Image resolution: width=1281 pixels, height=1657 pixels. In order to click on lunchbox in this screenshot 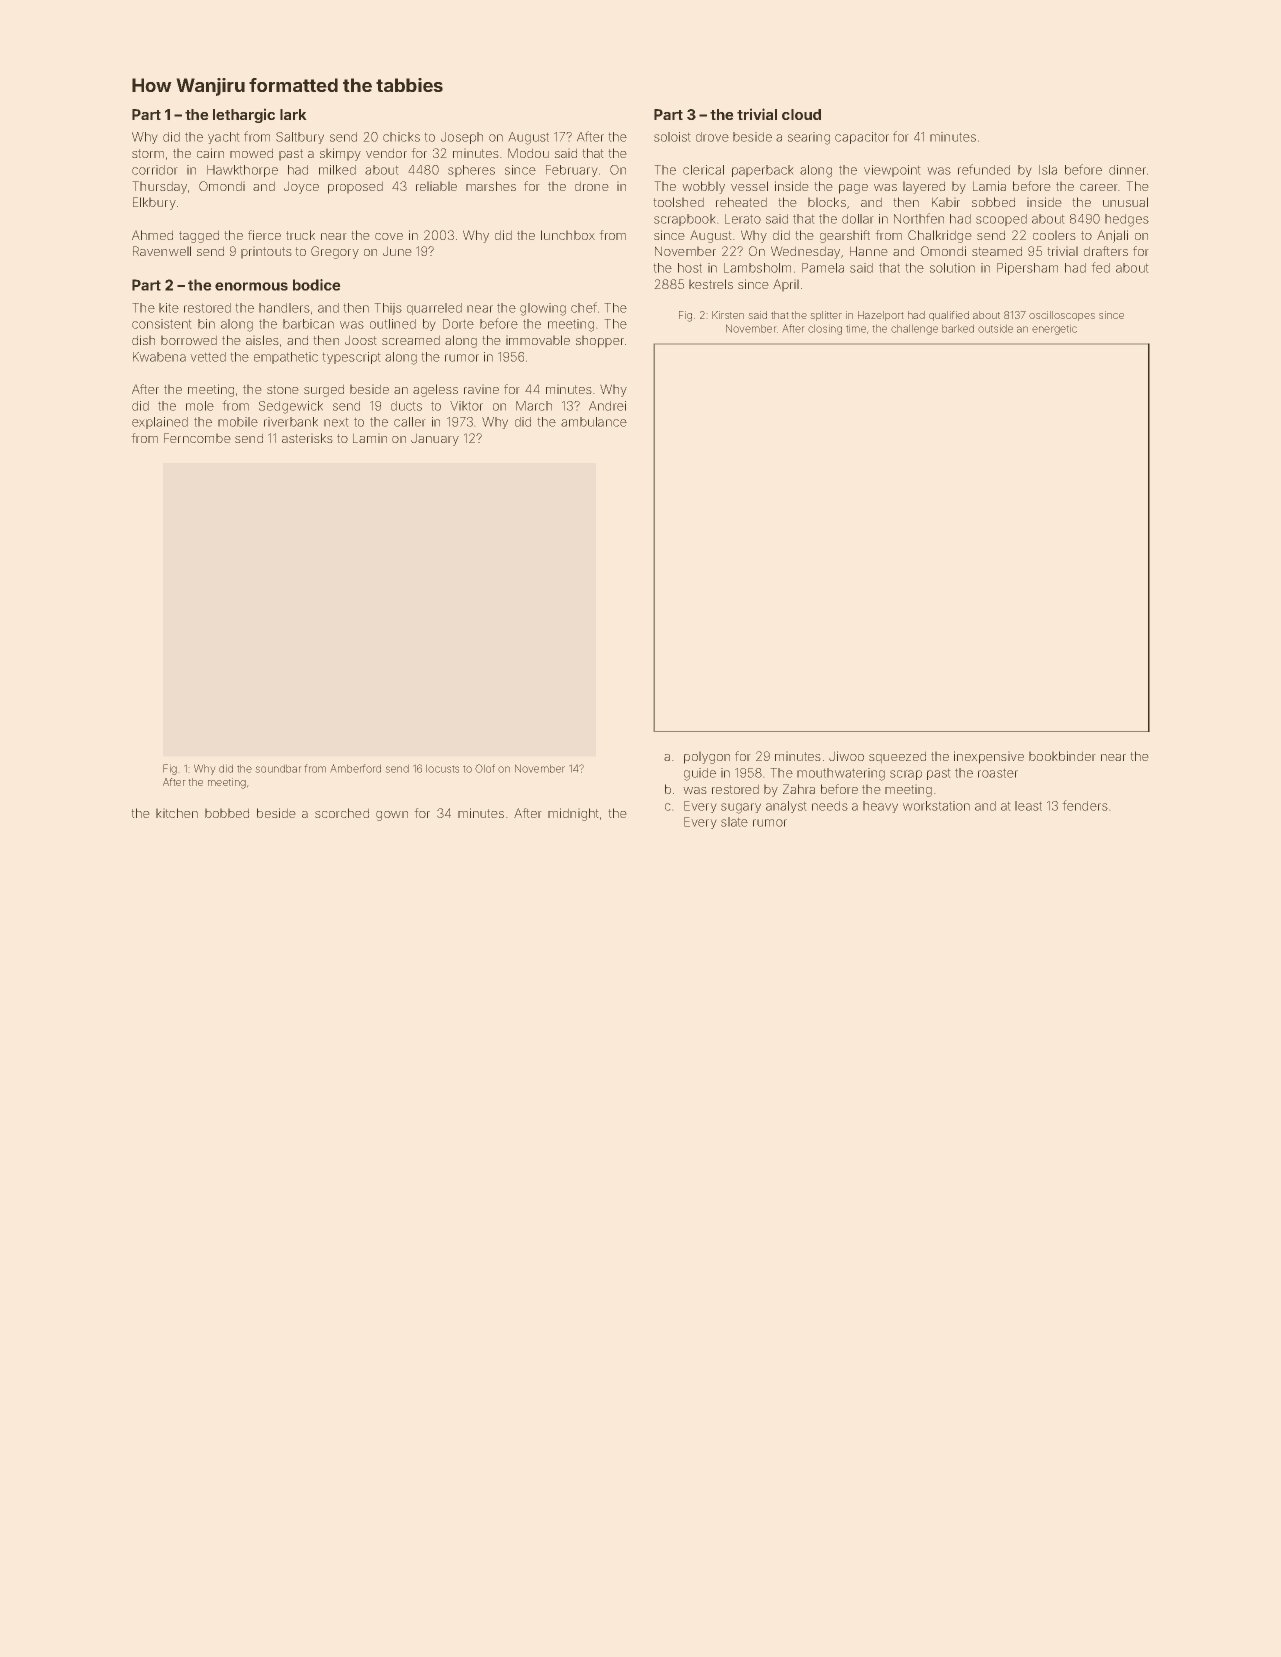, I will do `click(568, 235)`.
